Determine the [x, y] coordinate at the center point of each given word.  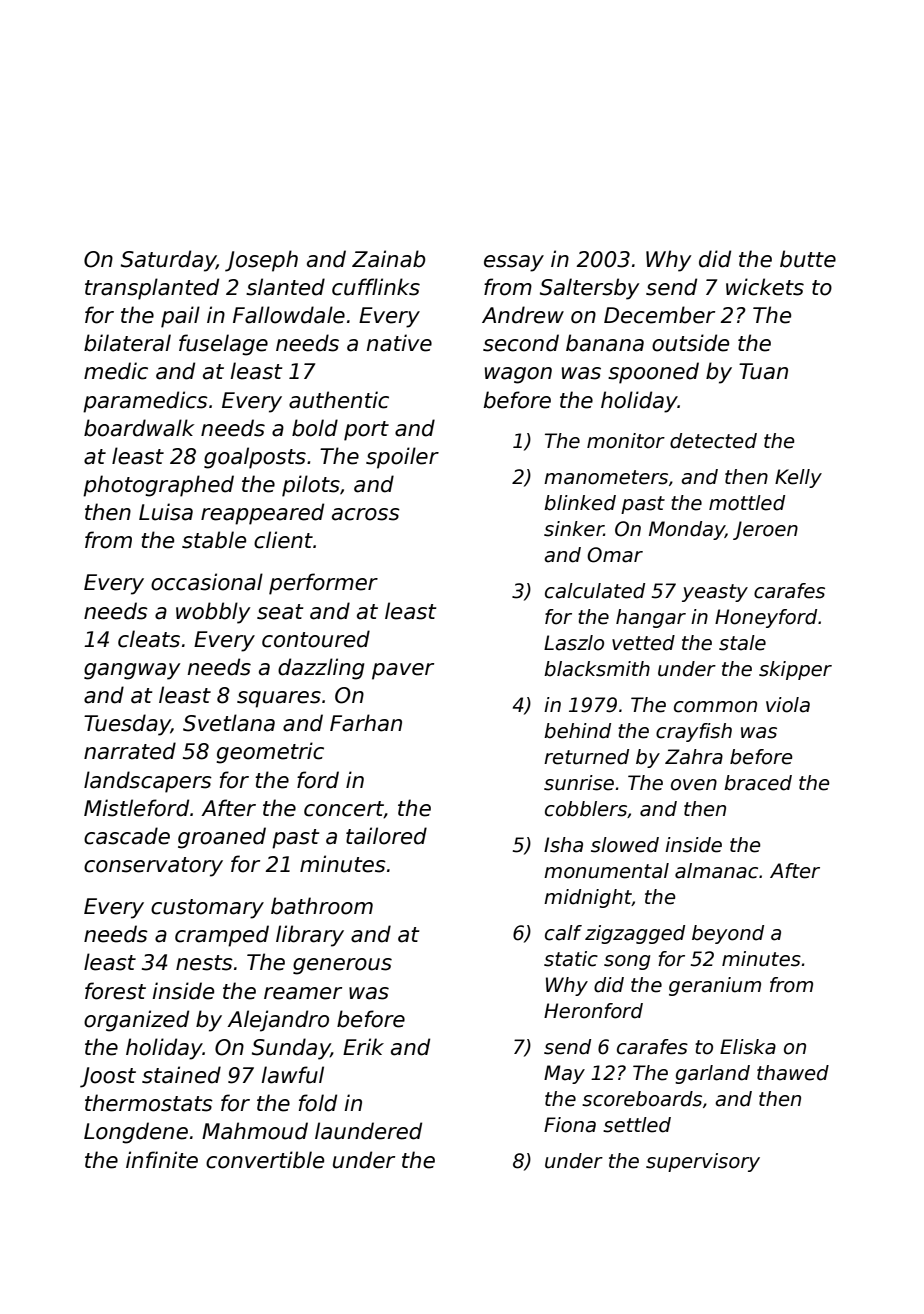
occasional [207, 582]
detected [713, 441]
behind [577, 731]
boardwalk [139, 428]
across [366, 514]
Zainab [389, 259]
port [366, 431]
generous [342, 966]
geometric [270, 753]
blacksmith [597, 669]
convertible [265, 1160]
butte [808, 259]
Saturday [168, 261]
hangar [651, 618]
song [627, 962]
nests [204, 963]
